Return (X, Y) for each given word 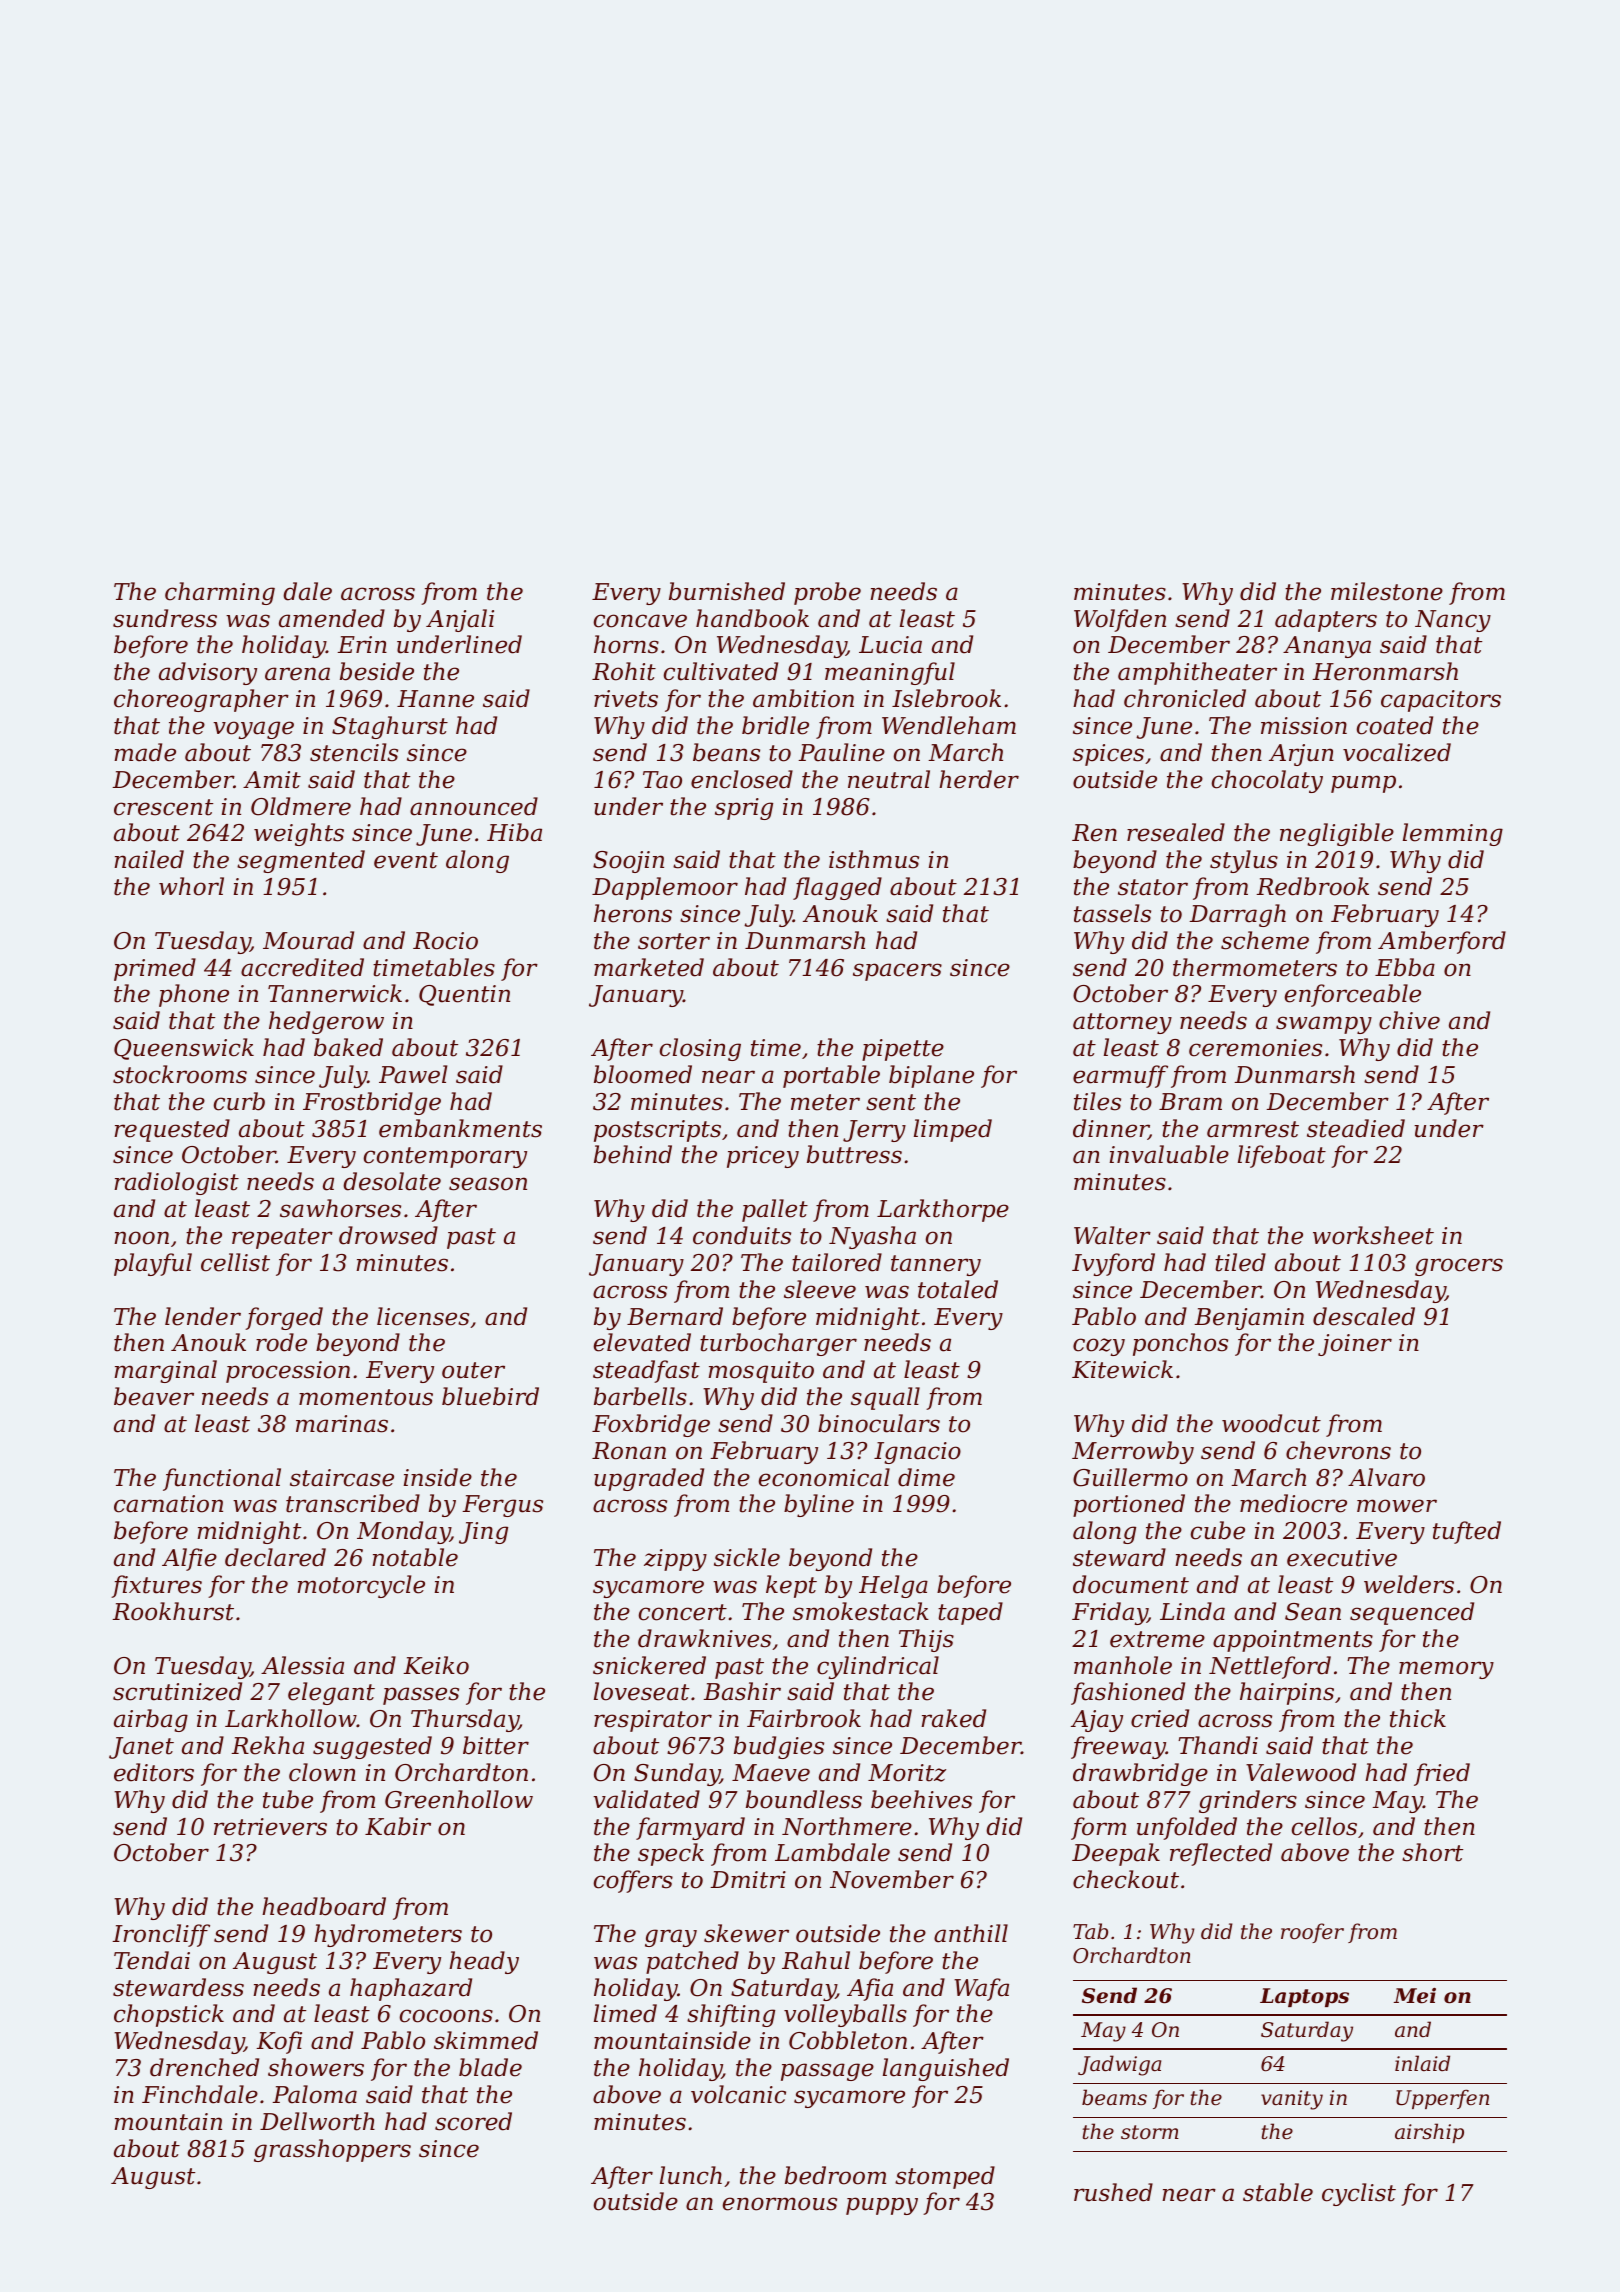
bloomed (643, 1074)
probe (827, 593)
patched (692, 1962)
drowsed (388, 1235)
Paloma (314, 2094)
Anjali (460, 620)
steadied (1356, 1128)
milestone (1387, 591)
